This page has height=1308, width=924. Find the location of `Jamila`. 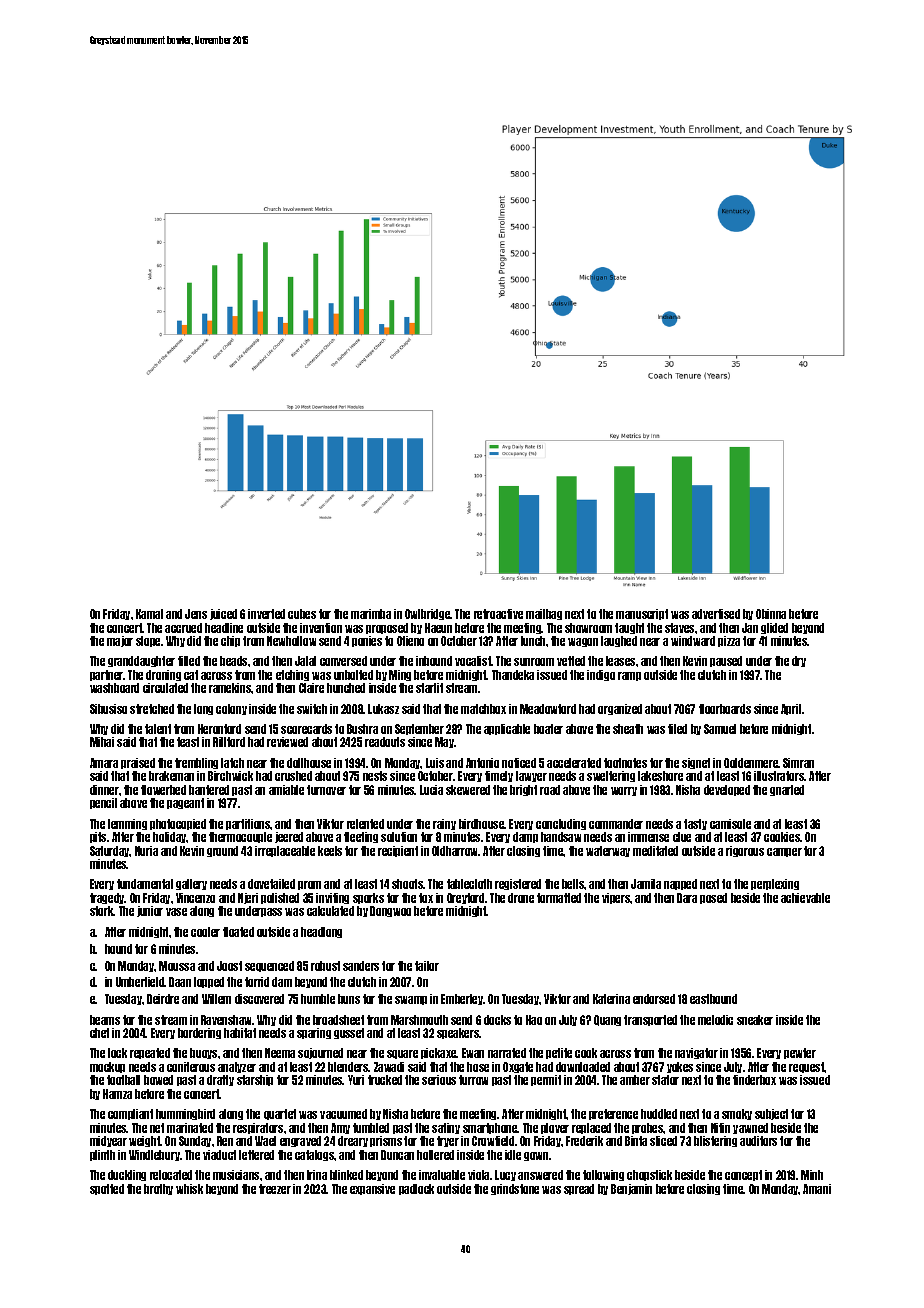

Jamila is located at coordinates (646, 884).
